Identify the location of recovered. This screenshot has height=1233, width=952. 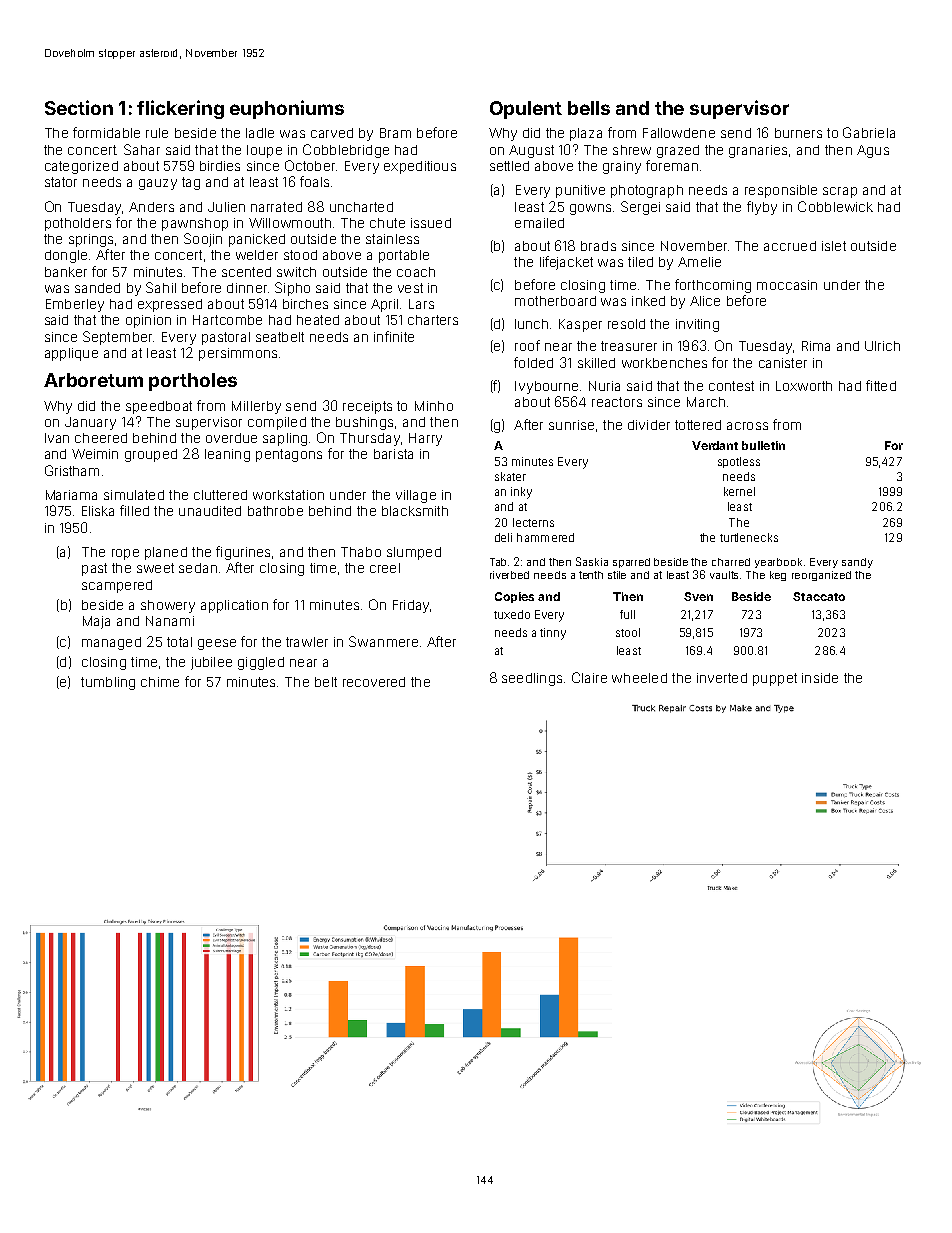
(374, 682).
